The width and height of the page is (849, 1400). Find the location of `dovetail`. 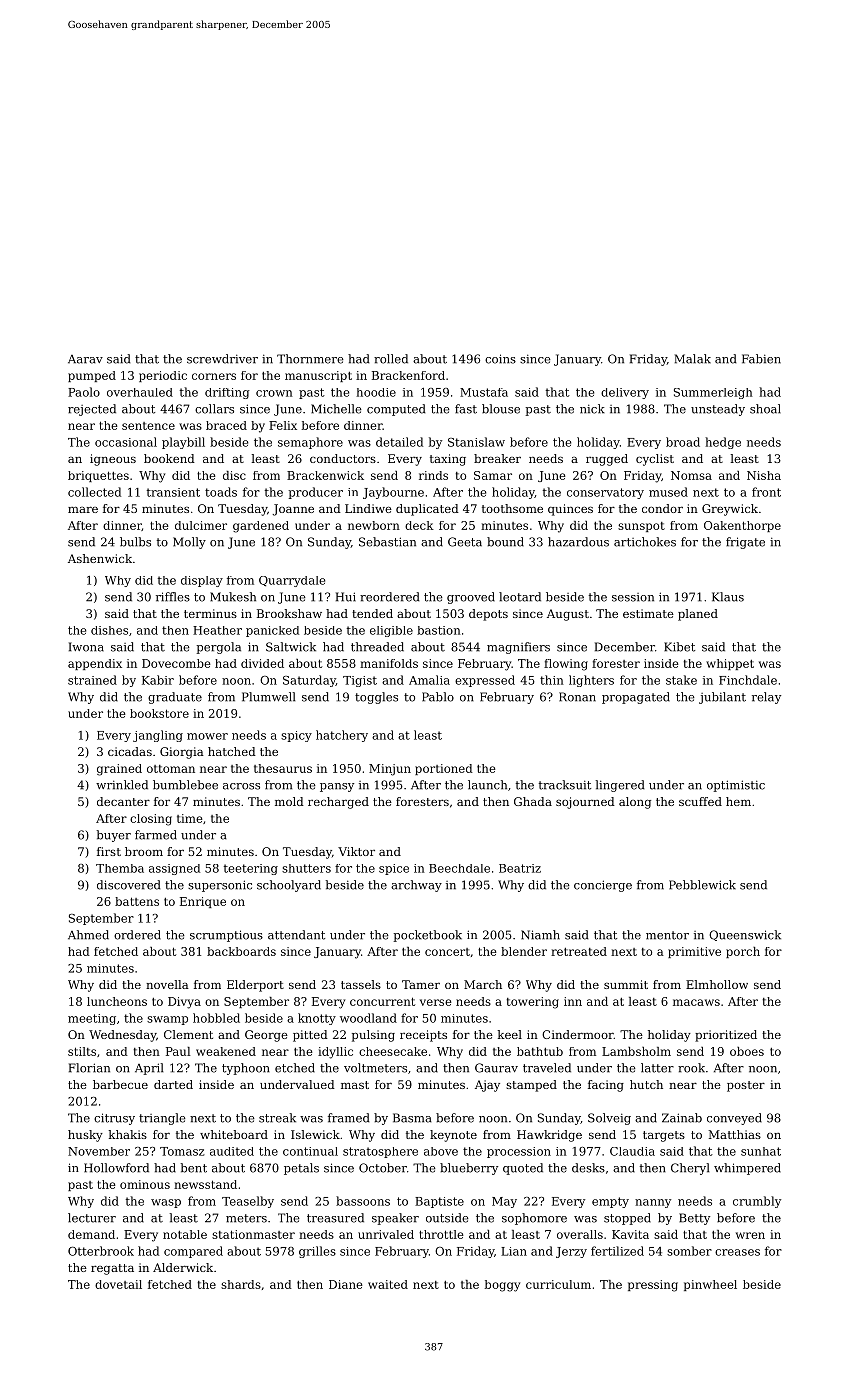

dovetail is located at coordinates (118, 1284).
